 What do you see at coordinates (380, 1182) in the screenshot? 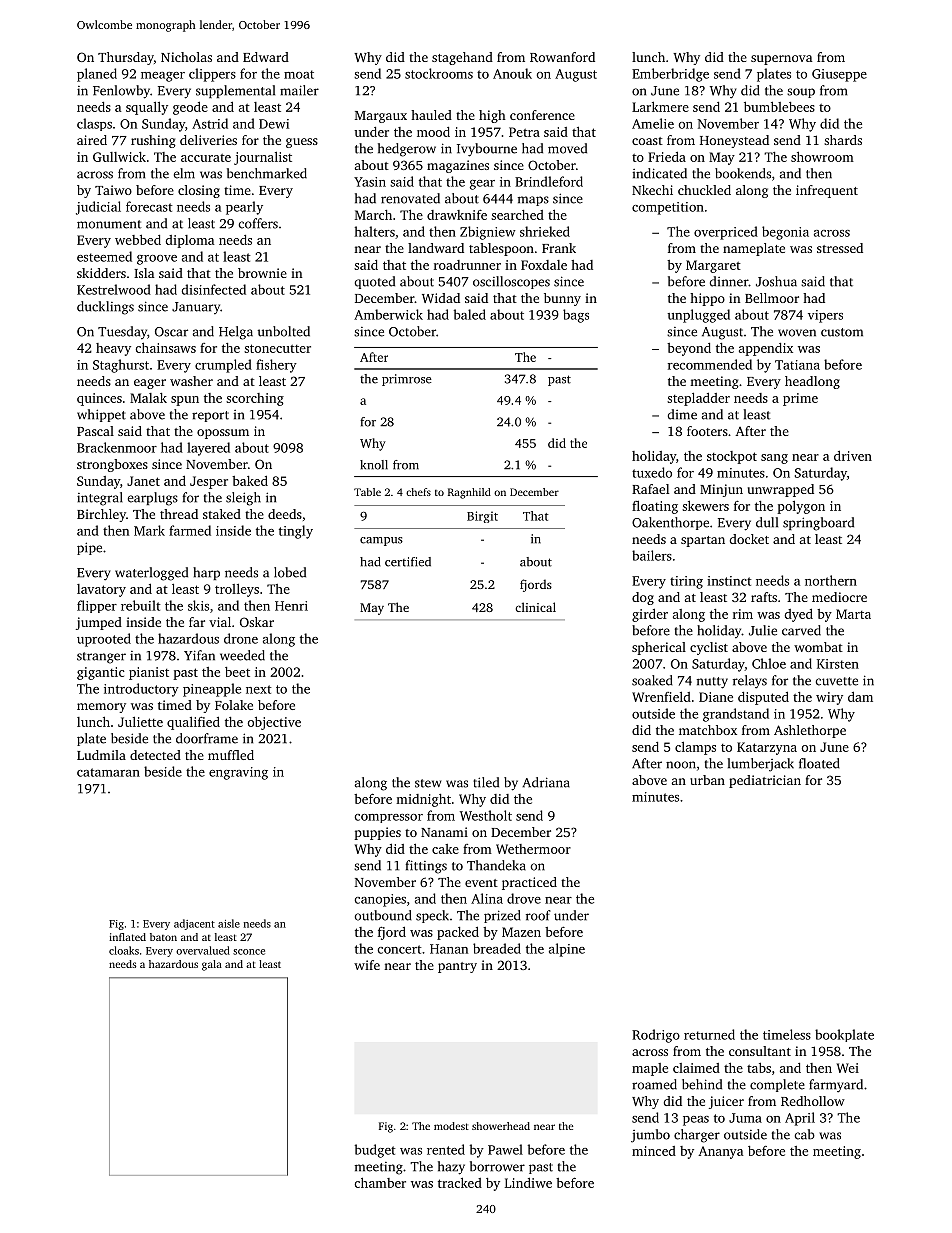
I see `chamber` at bounding box center [380, 1182].
